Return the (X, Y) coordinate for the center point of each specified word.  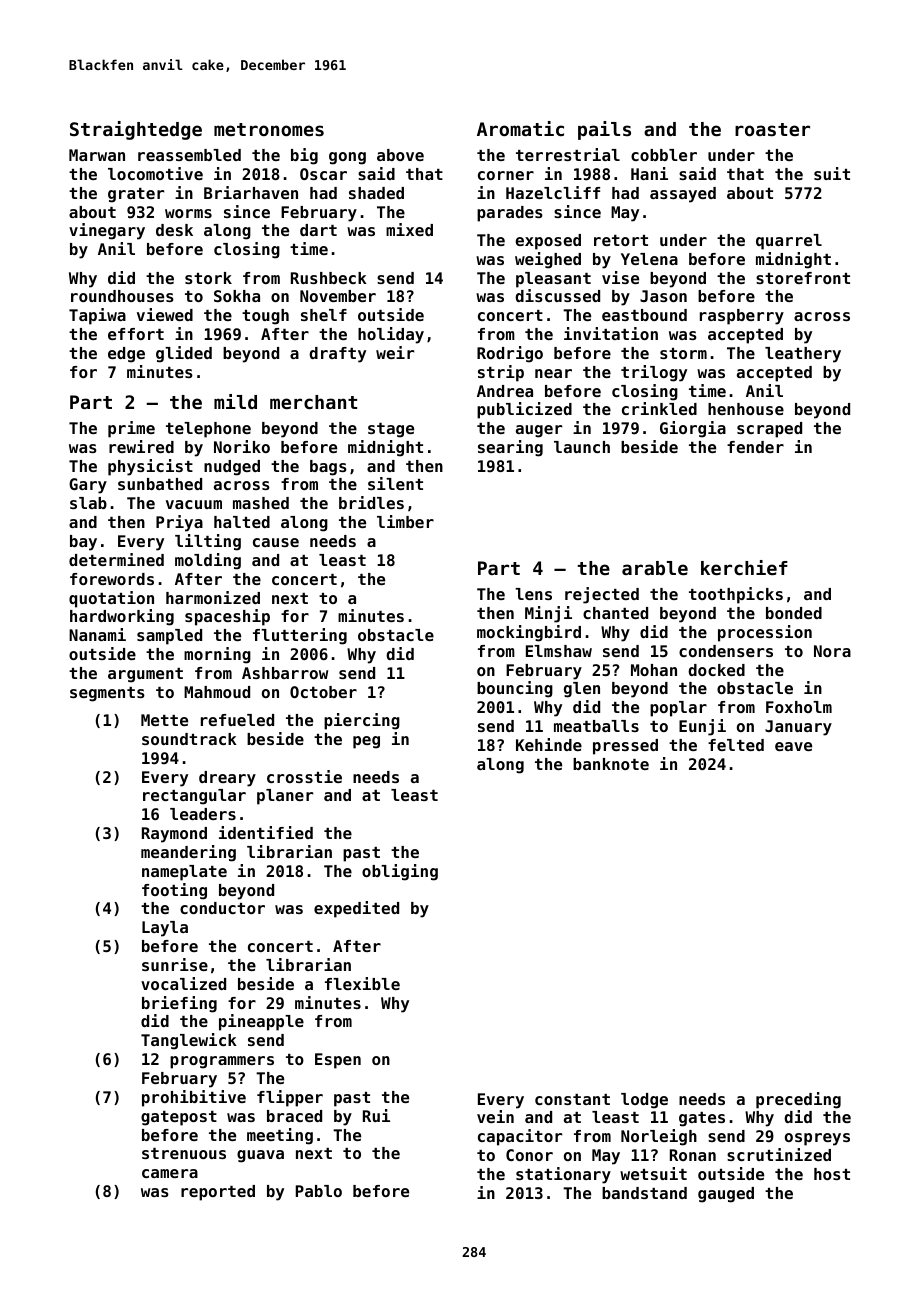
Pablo (319, 1191)
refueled (237, 720)
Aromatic (520, 128)
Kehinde (549, 744)
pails (604, 130)
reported (218, 1193)
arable (655, 568)
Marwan (97, 155)
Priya (179, 523)
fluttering (300, 636)
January (798, 728)
